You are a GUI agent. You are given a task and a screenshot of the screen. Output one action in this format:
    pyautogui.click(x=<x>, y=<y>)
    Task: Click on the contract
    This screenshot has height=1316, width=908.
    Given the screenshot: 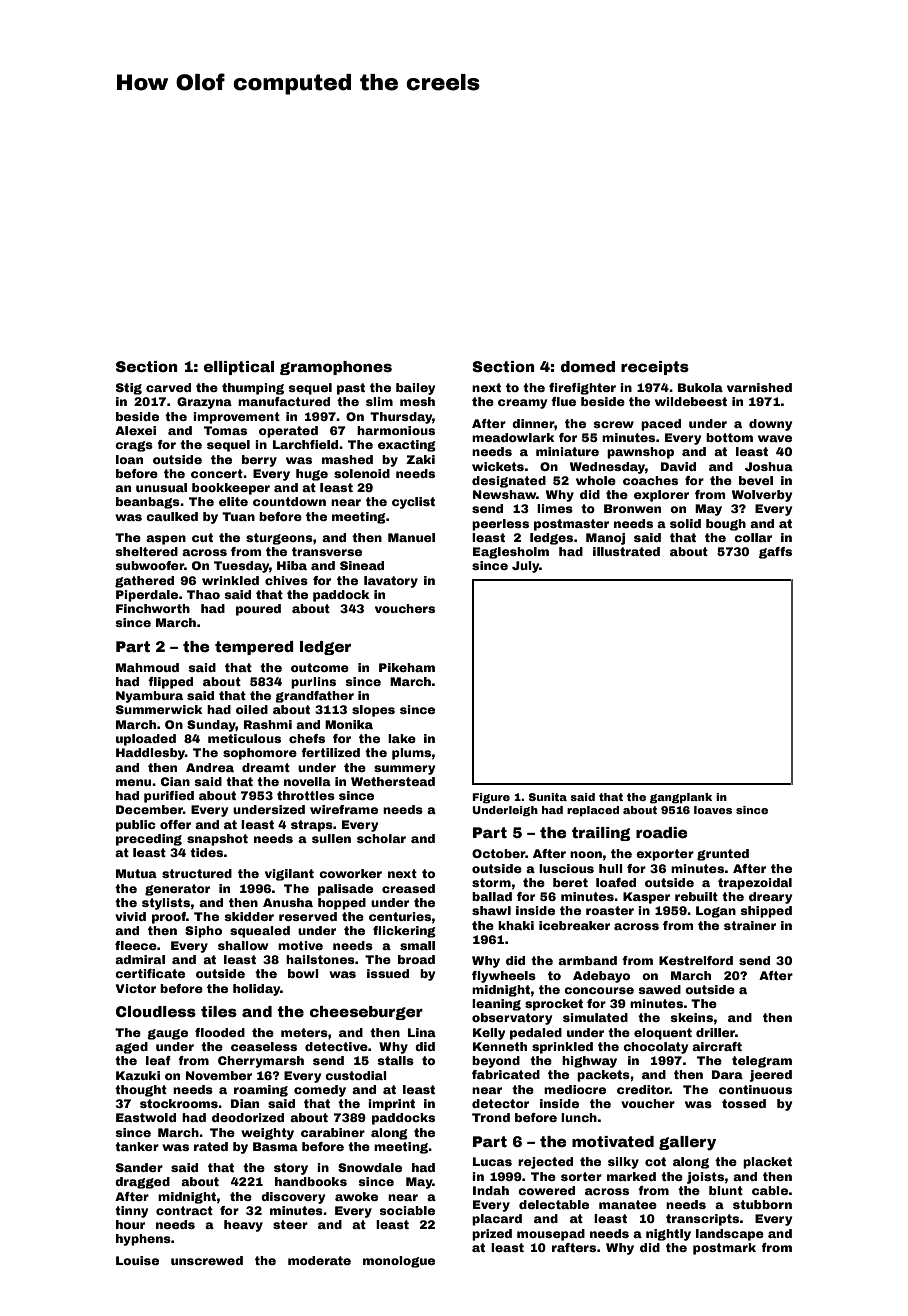 What is the action you would take?
    pyautogui.click(x=184, y=1210)
